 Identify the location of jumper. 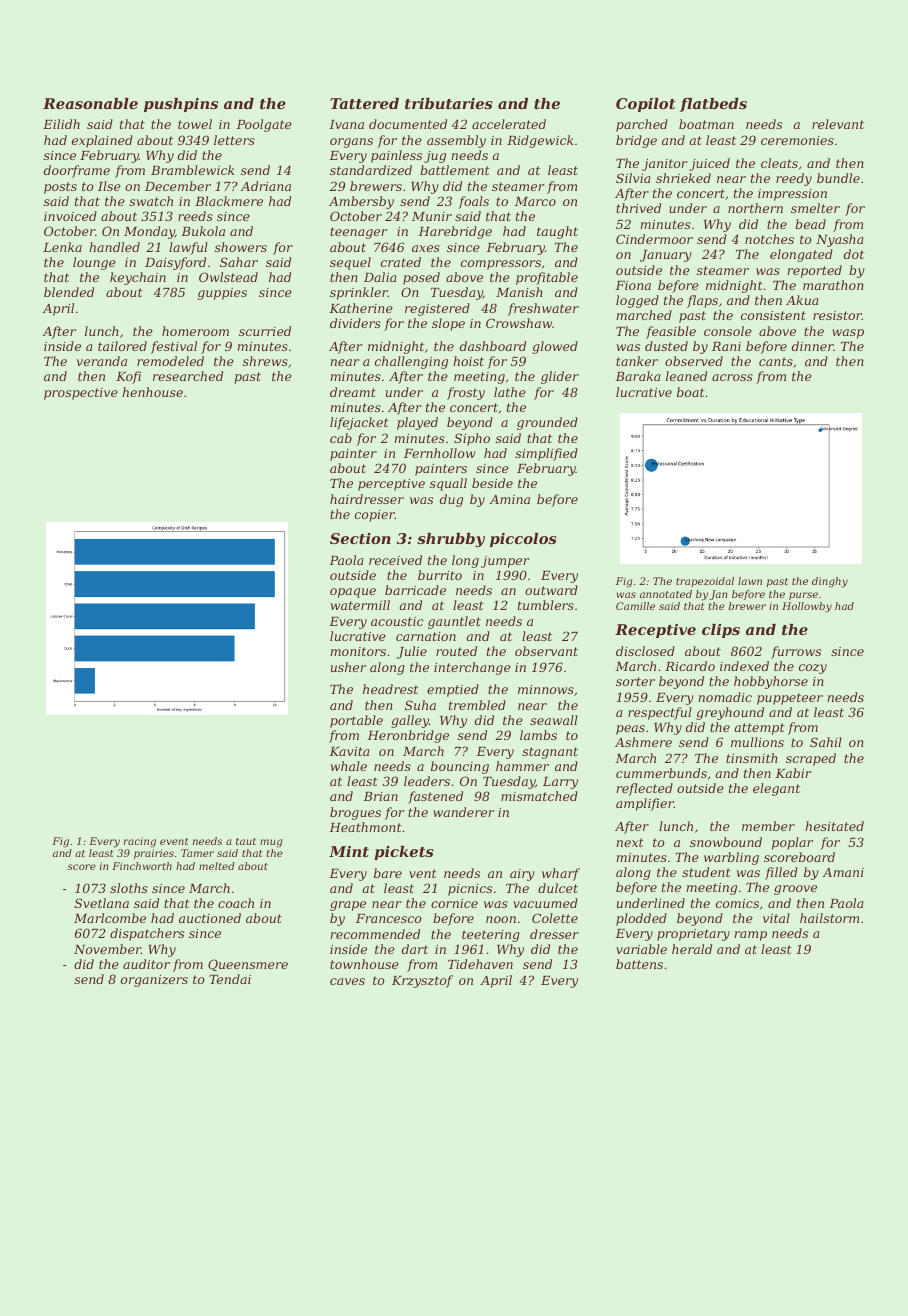
(505, 562).
